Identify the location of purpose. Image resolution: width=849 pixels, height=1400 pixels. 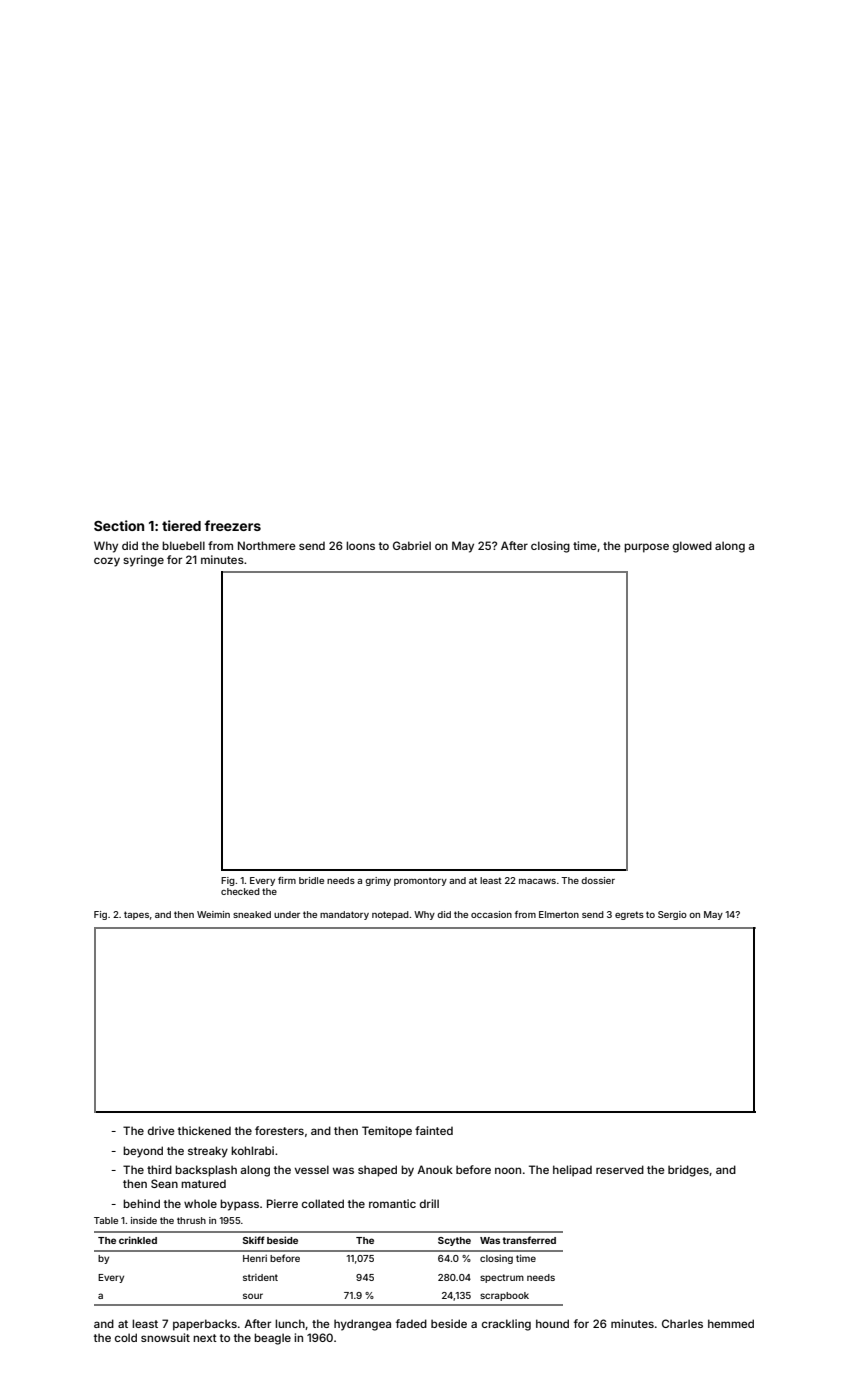
(646, 548).
